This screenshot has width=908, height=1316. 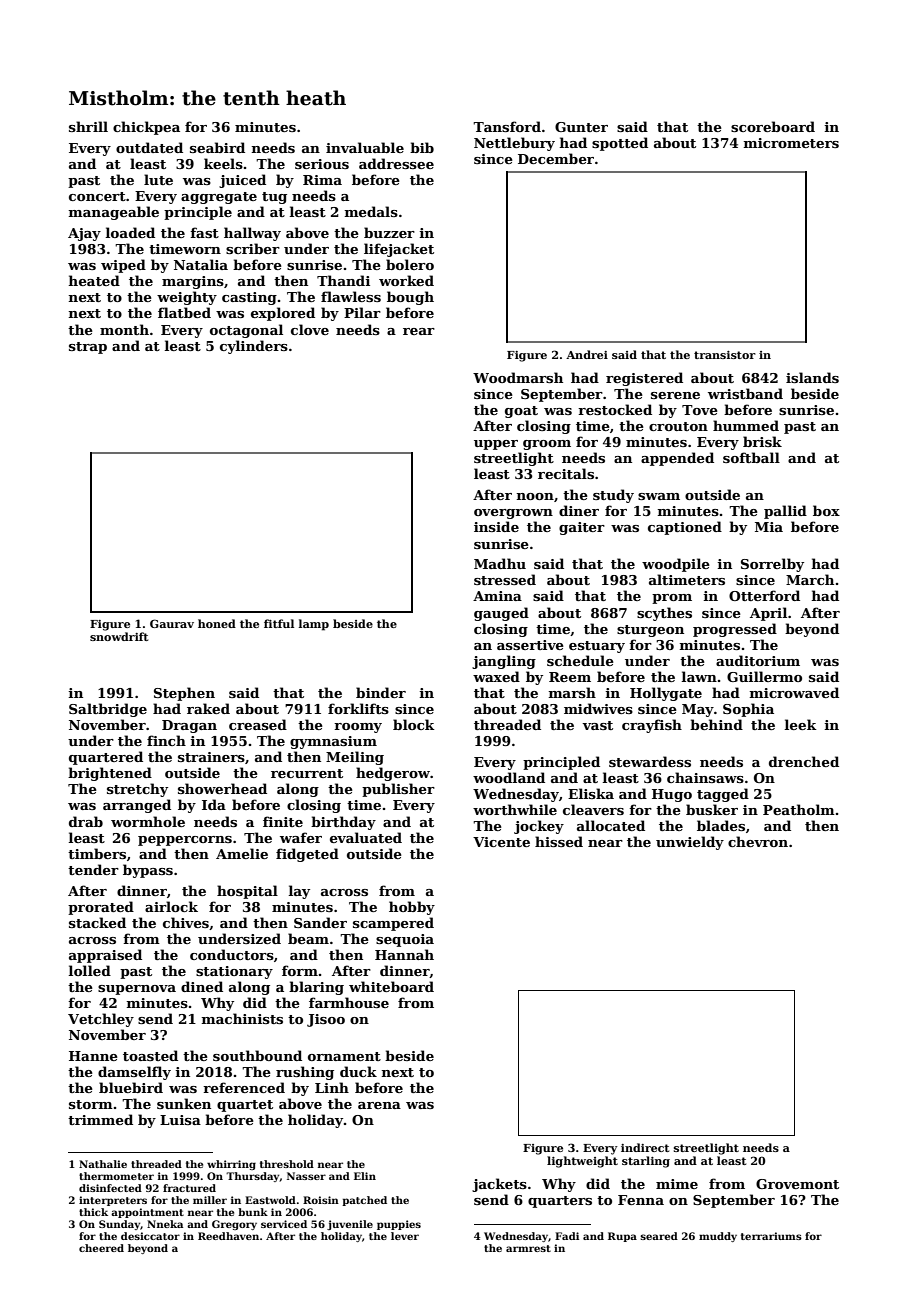 I want to click on Fadi, so click(x=567, y=1236).
